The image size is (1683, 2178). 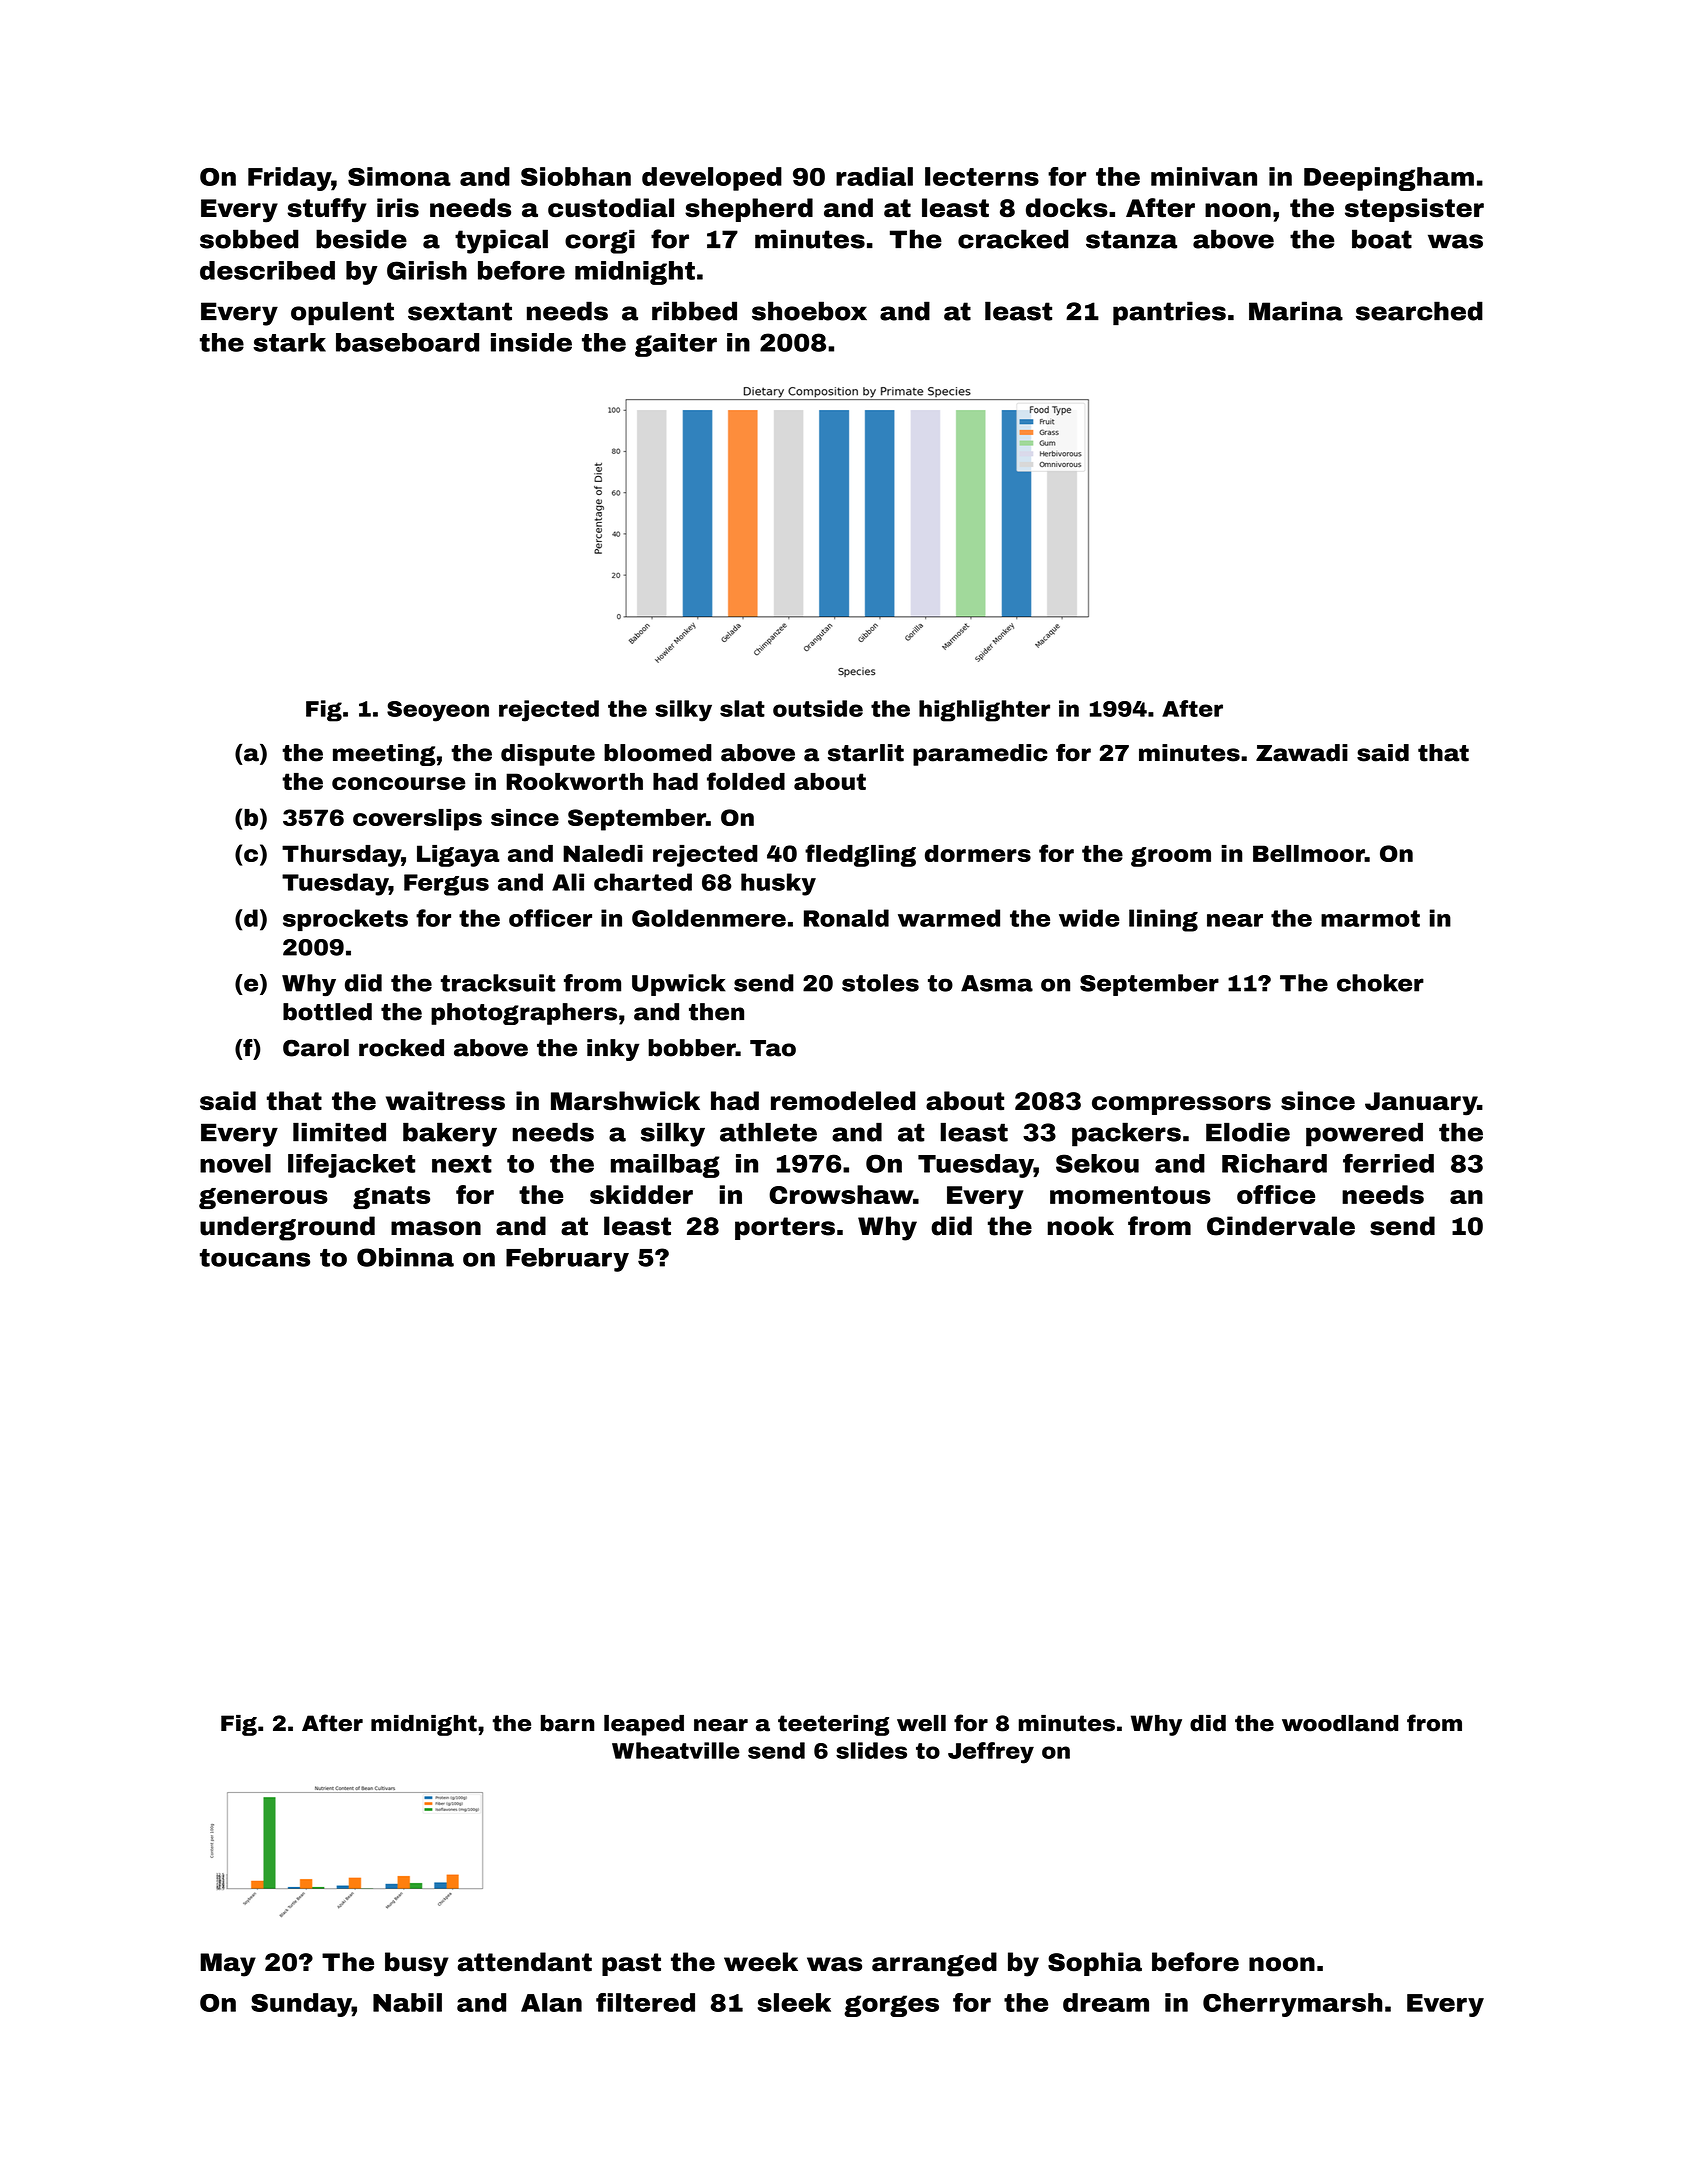 What do you see at coordinates (1388, 1163) in the screenshot?
I see `ferried` at bounding box center [1388, 1163].
